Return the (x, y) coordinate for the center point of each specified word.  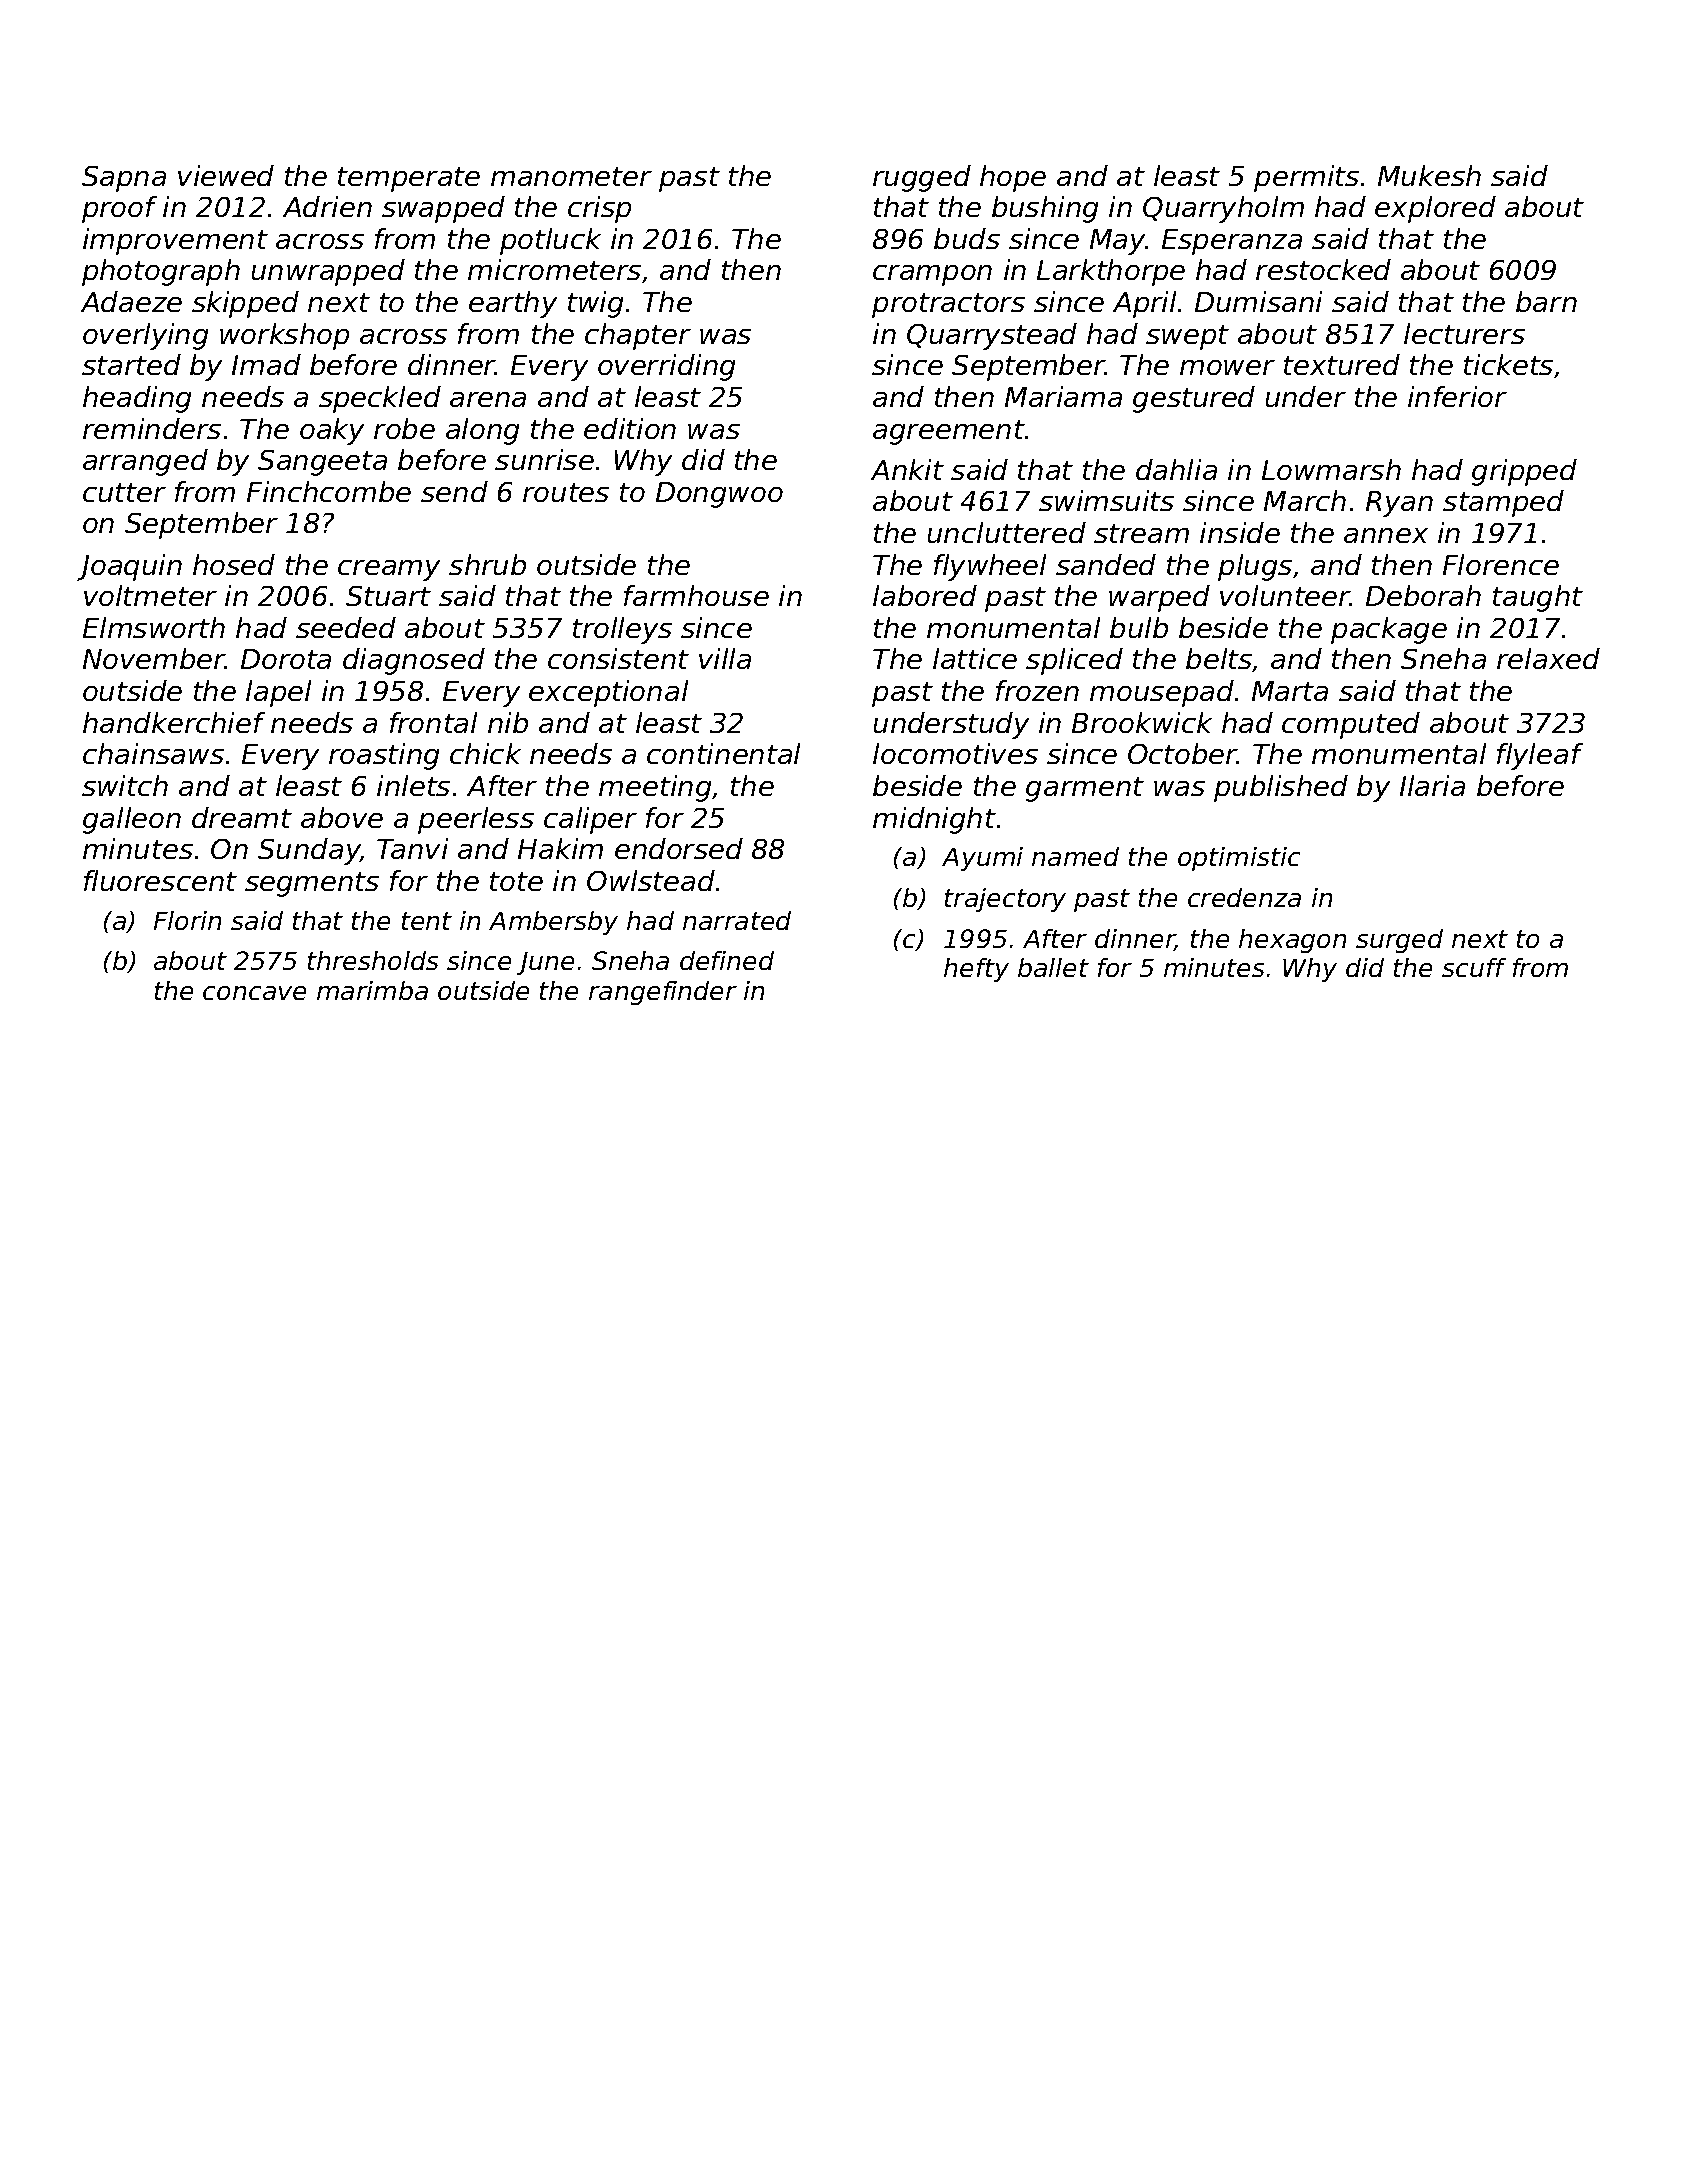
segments (312, 884)
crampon (932, 275)
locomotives (955, 753)
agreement (949, 432)
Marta (1290, 691)
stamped (1503, 503)
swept (1187, 337)
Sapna (124, 179)
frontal (433, 722)
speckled (380, 399)
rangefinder (663, 993)
